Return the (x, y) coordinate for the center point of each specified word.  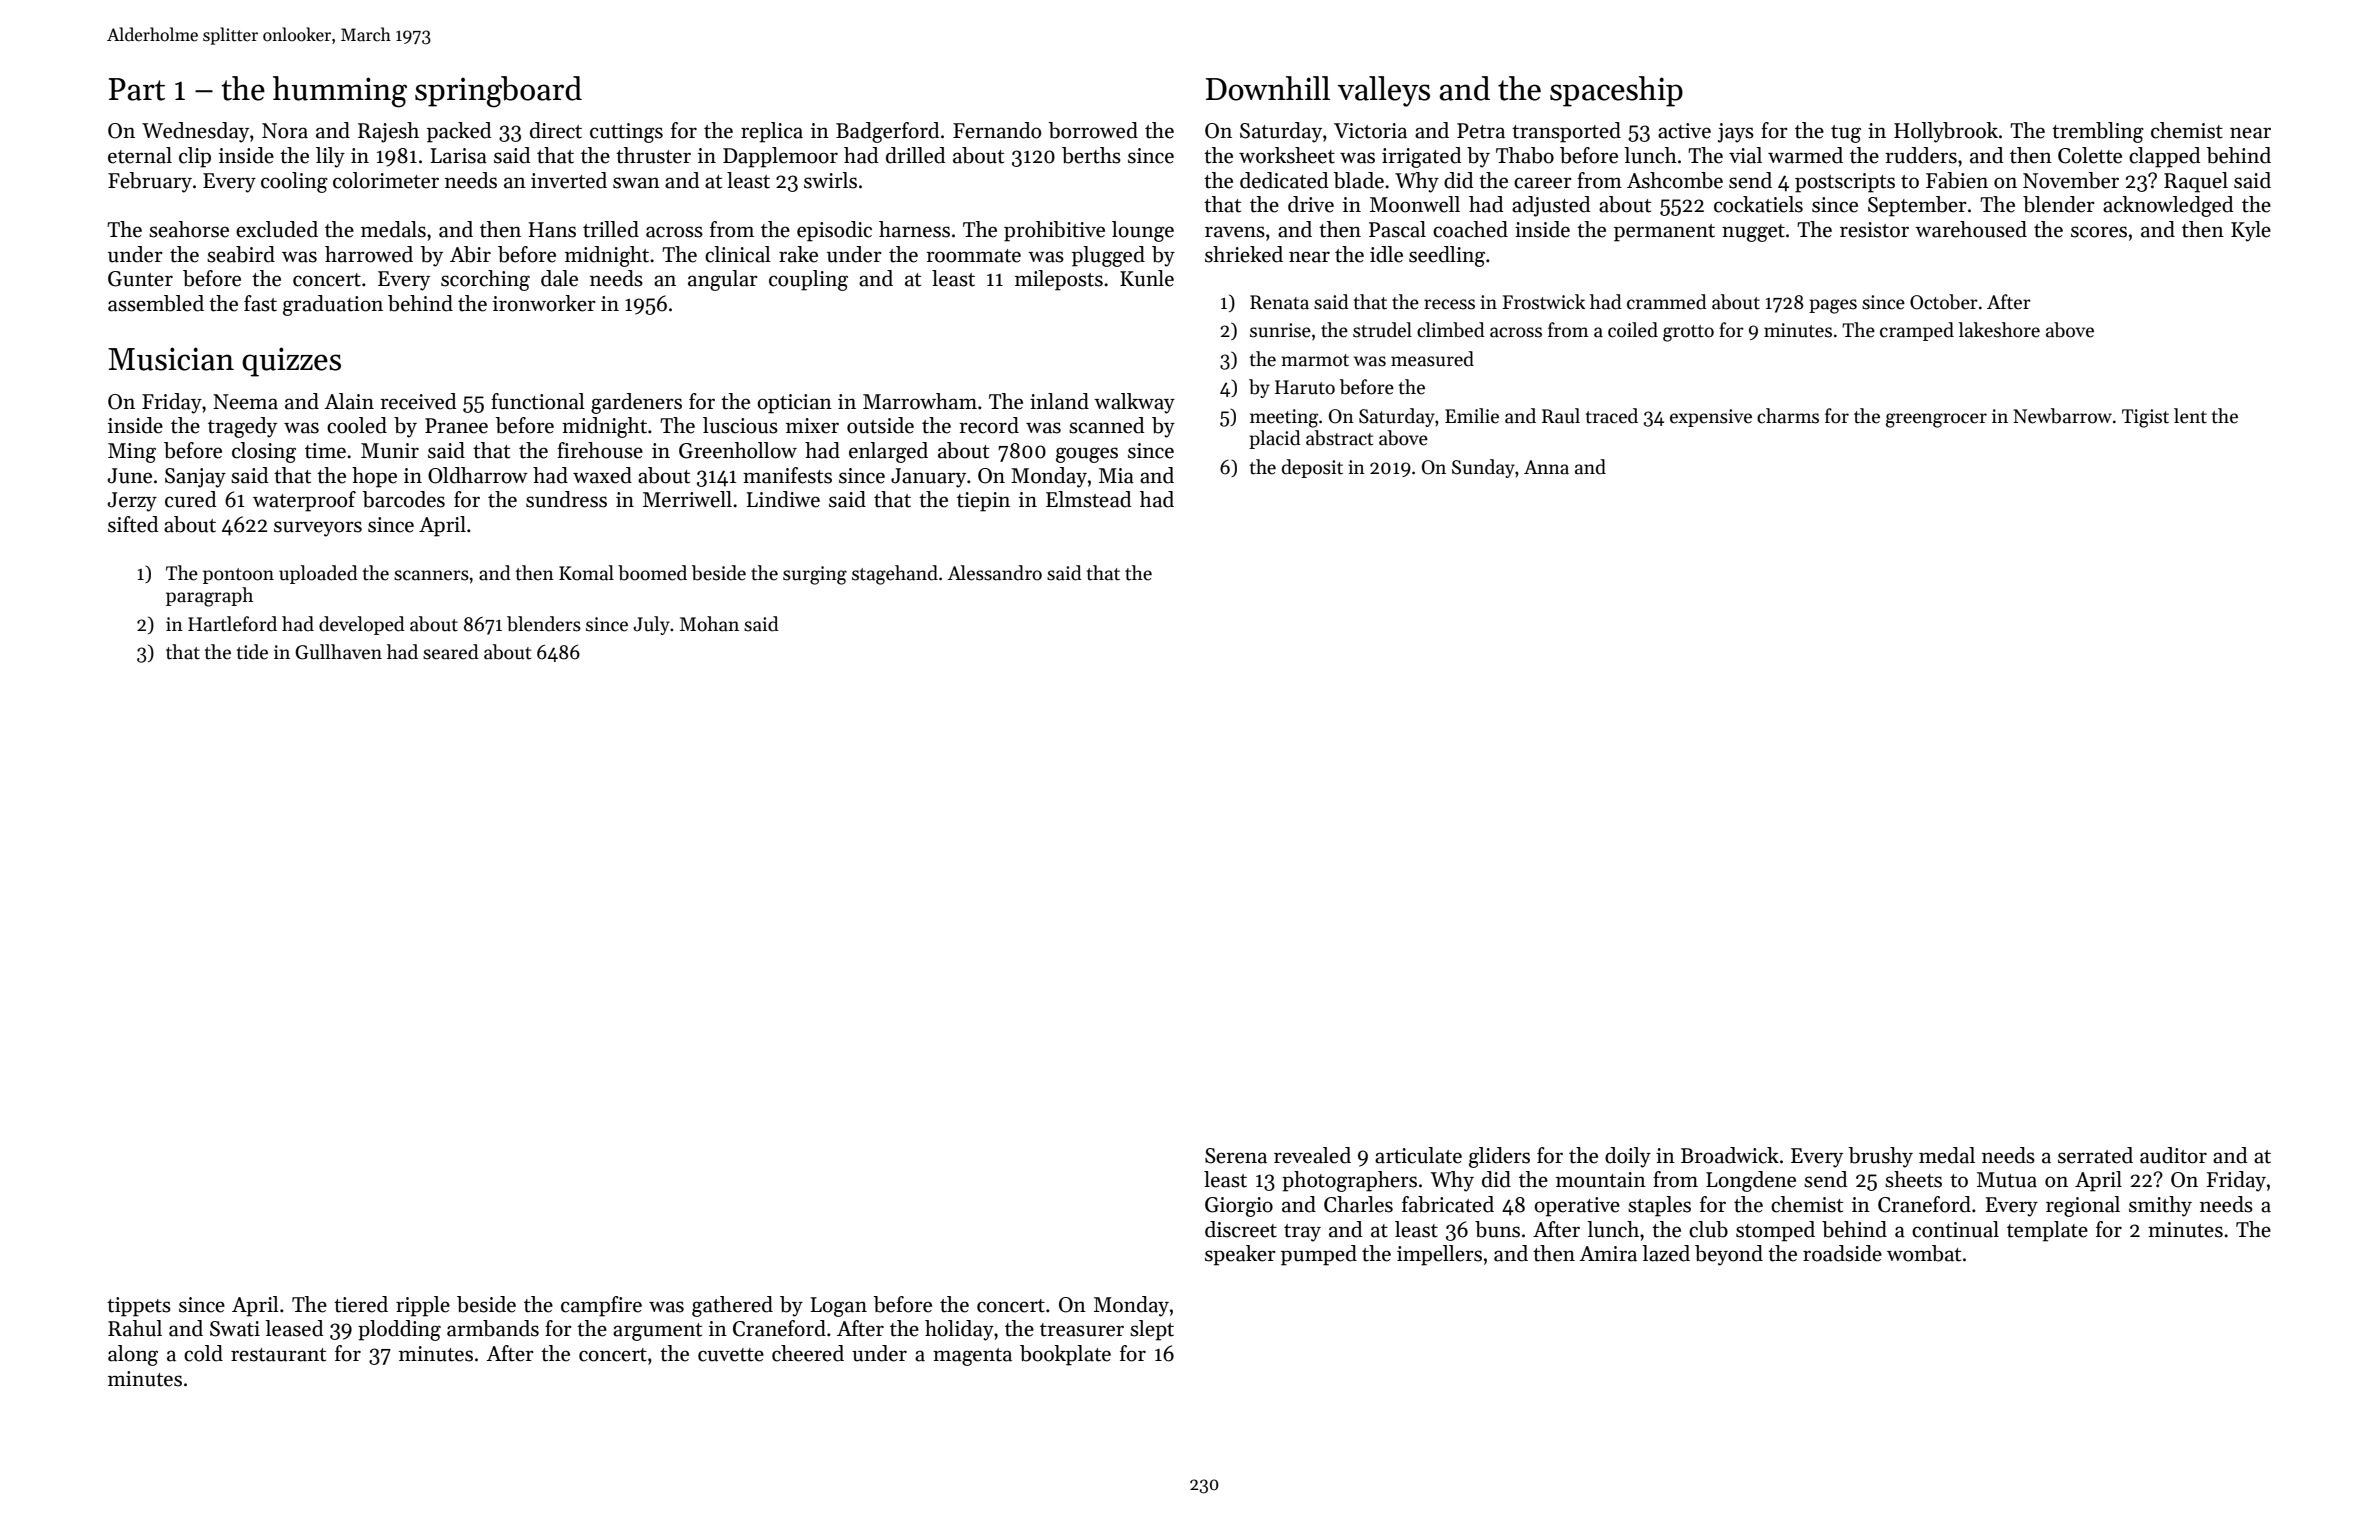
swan (636, 183)
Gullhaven (338, 652)
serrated (2095, 1155)
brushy (1880, 1157)
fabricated (1448, 1204)
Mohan (709, 624)
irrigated (1421, 157)
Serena (1236, 1156)
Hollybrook (1946, 132)
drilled (915, 155)
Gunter (140, 279)
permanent (1664, 233)
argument (657, 1332)
